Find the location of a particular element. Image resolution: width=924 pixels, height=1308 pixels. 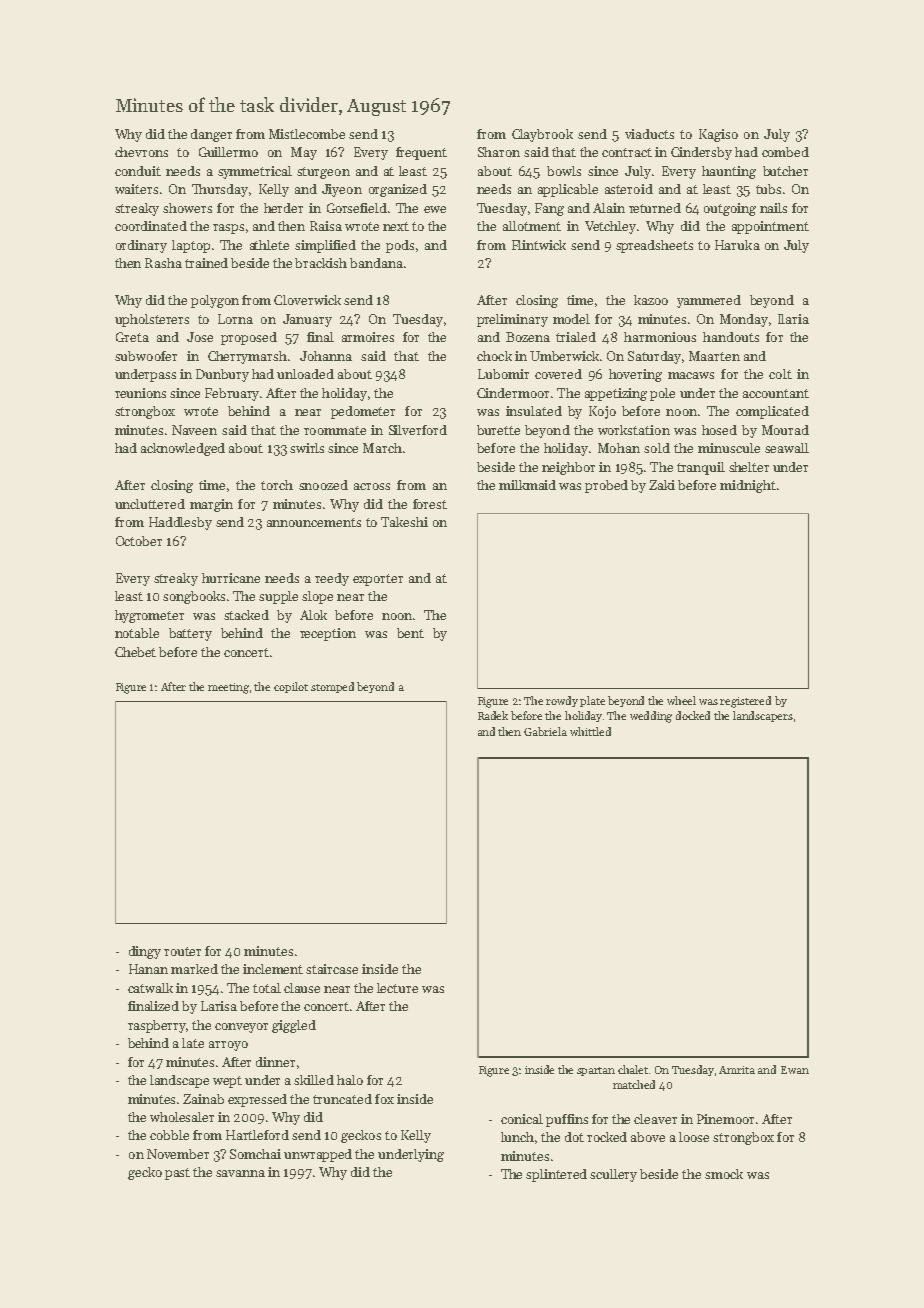

frequent is located at coordinates (421, 153).
